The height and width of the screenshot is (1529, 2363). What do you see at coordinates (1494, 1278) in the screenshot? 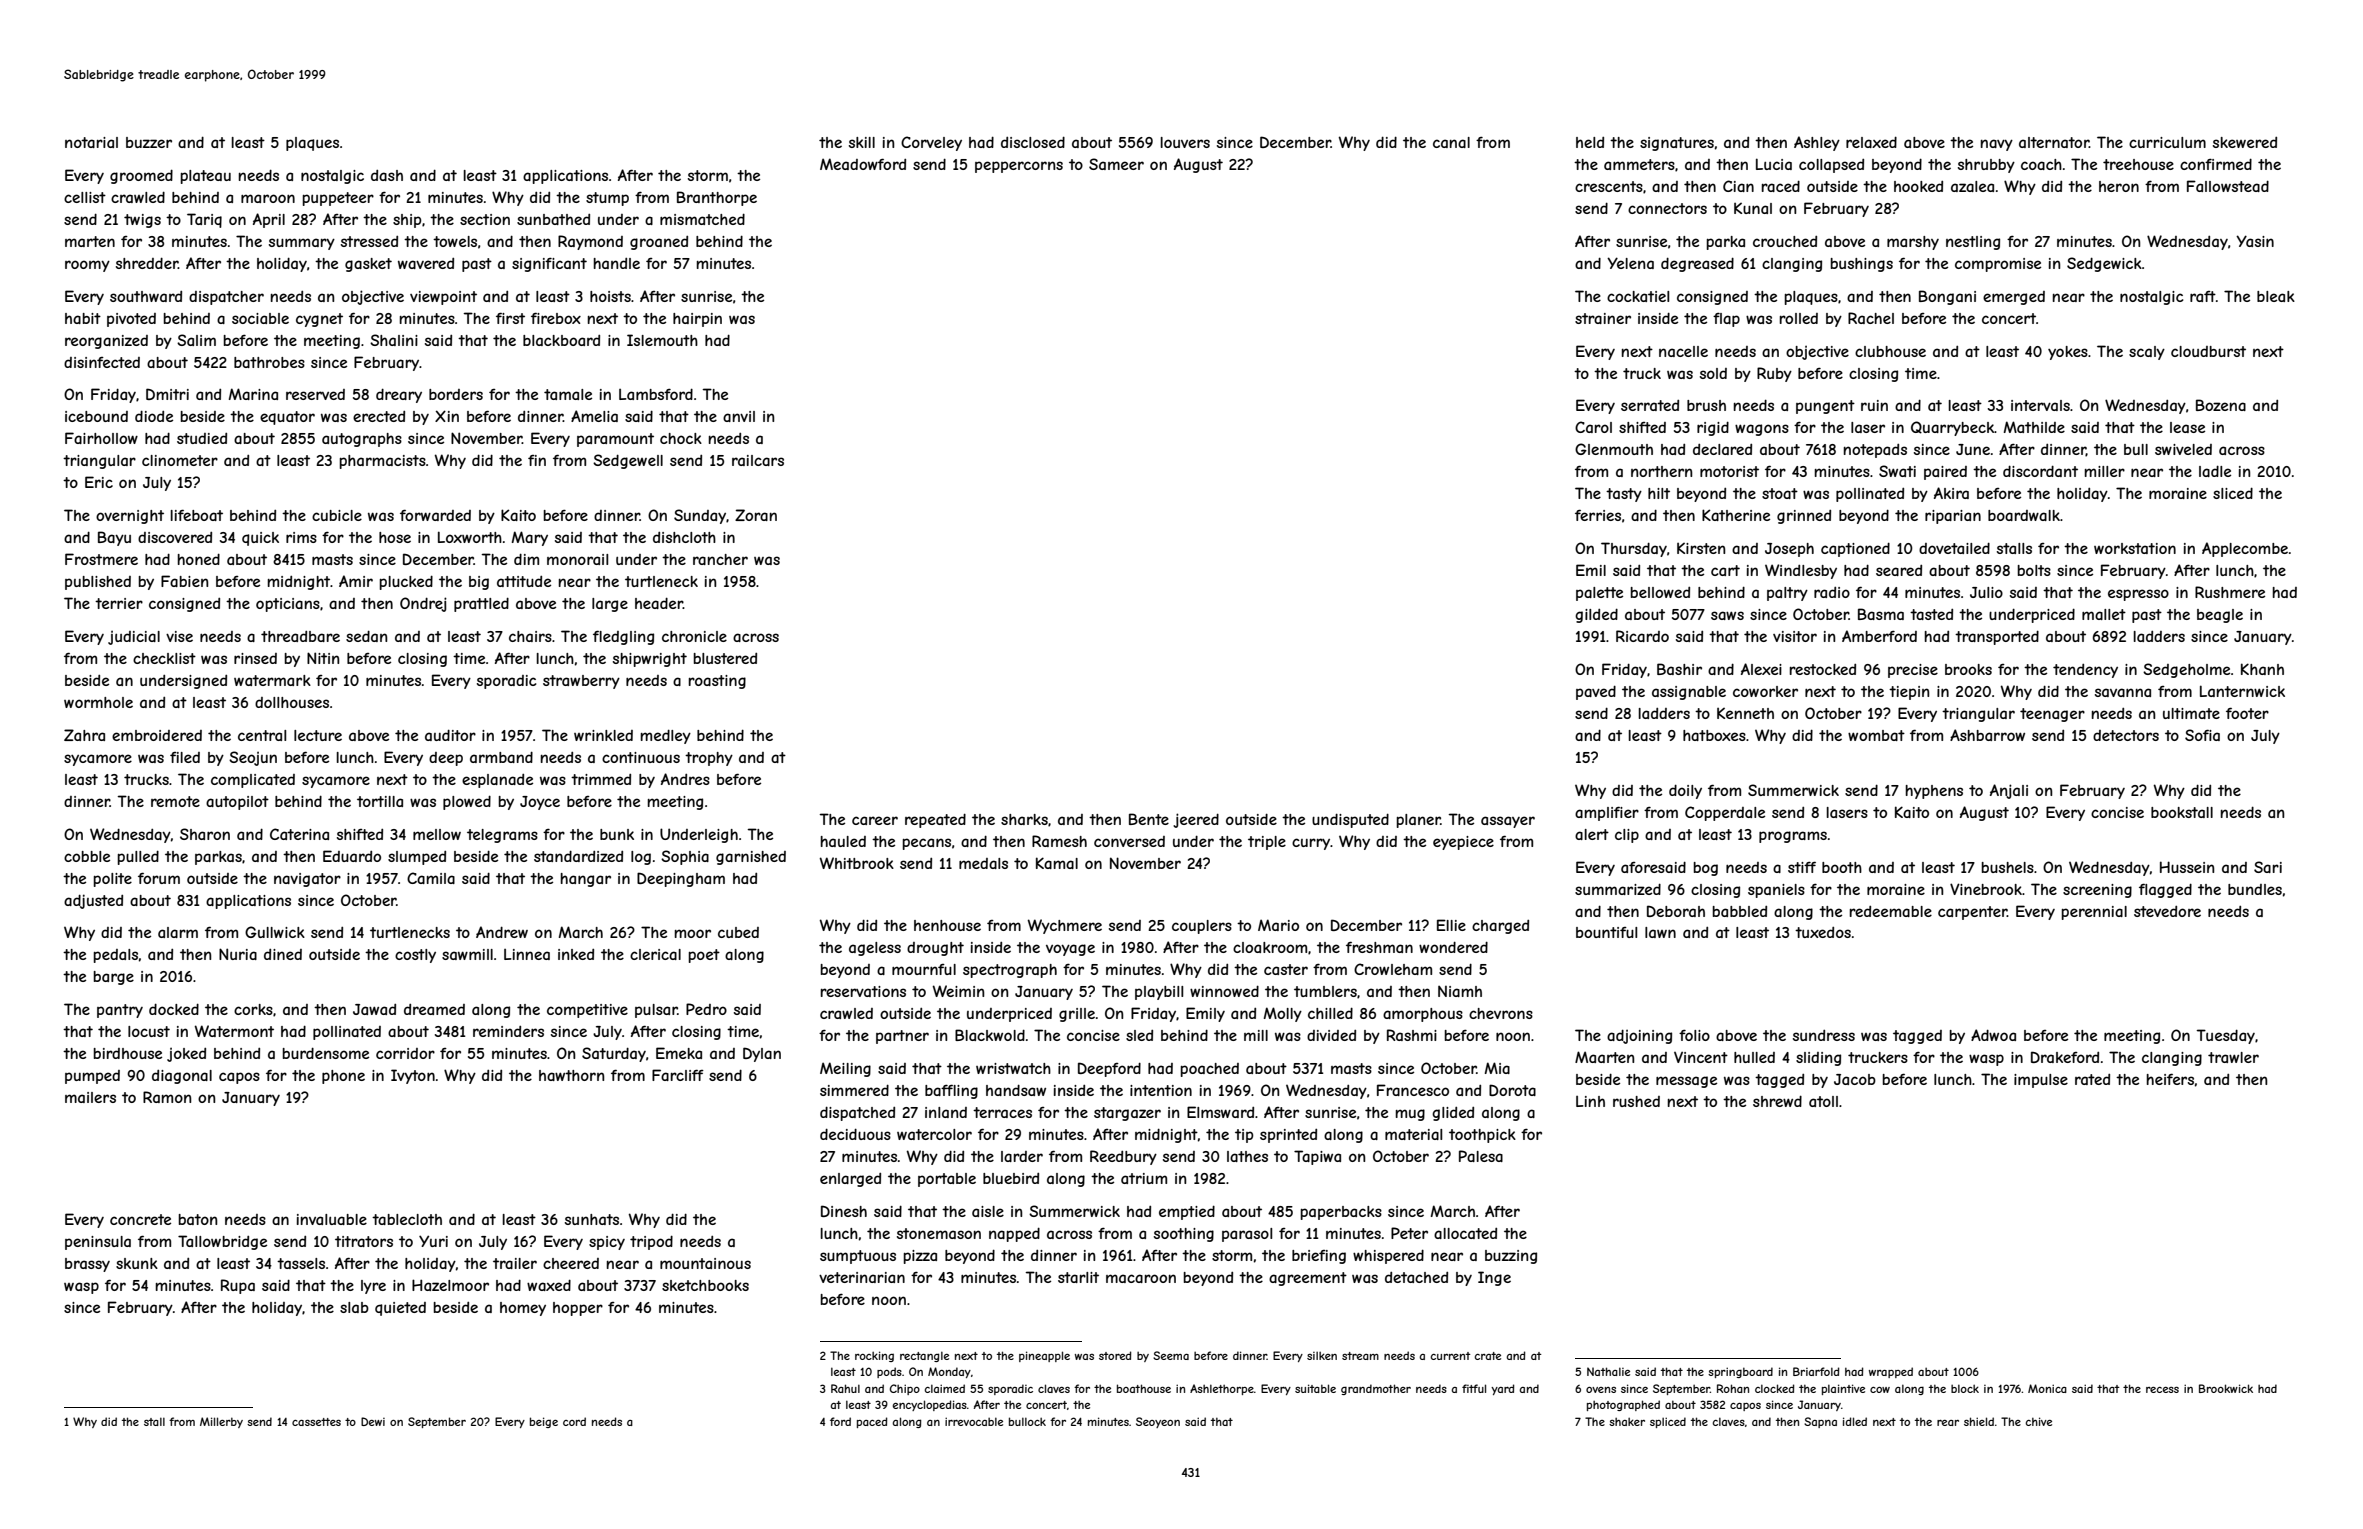
I see `Inge` at bounding box center [1494, 1278].
